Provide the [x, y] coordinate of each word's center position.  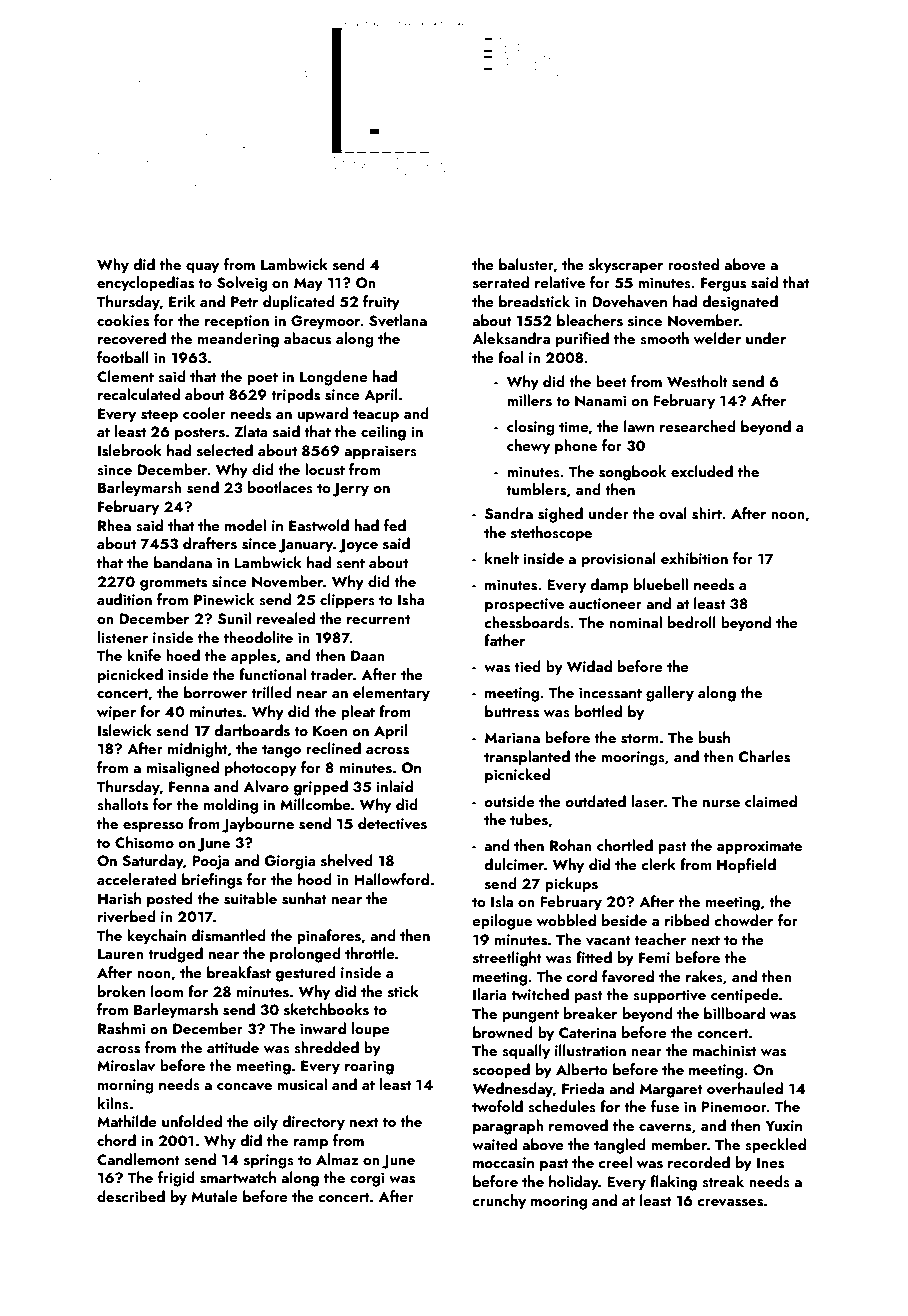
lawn [639, 426]
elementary [391, 694]
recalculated [139, 394]
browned [503, 1032]
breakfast [239, 972]
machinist [724, 1050]
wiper [116, 713]
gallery [670, 694]
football [123, 357]
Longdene [334, 378]
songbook [632, 473]
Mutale [214, 1196]
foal [510, 357]
